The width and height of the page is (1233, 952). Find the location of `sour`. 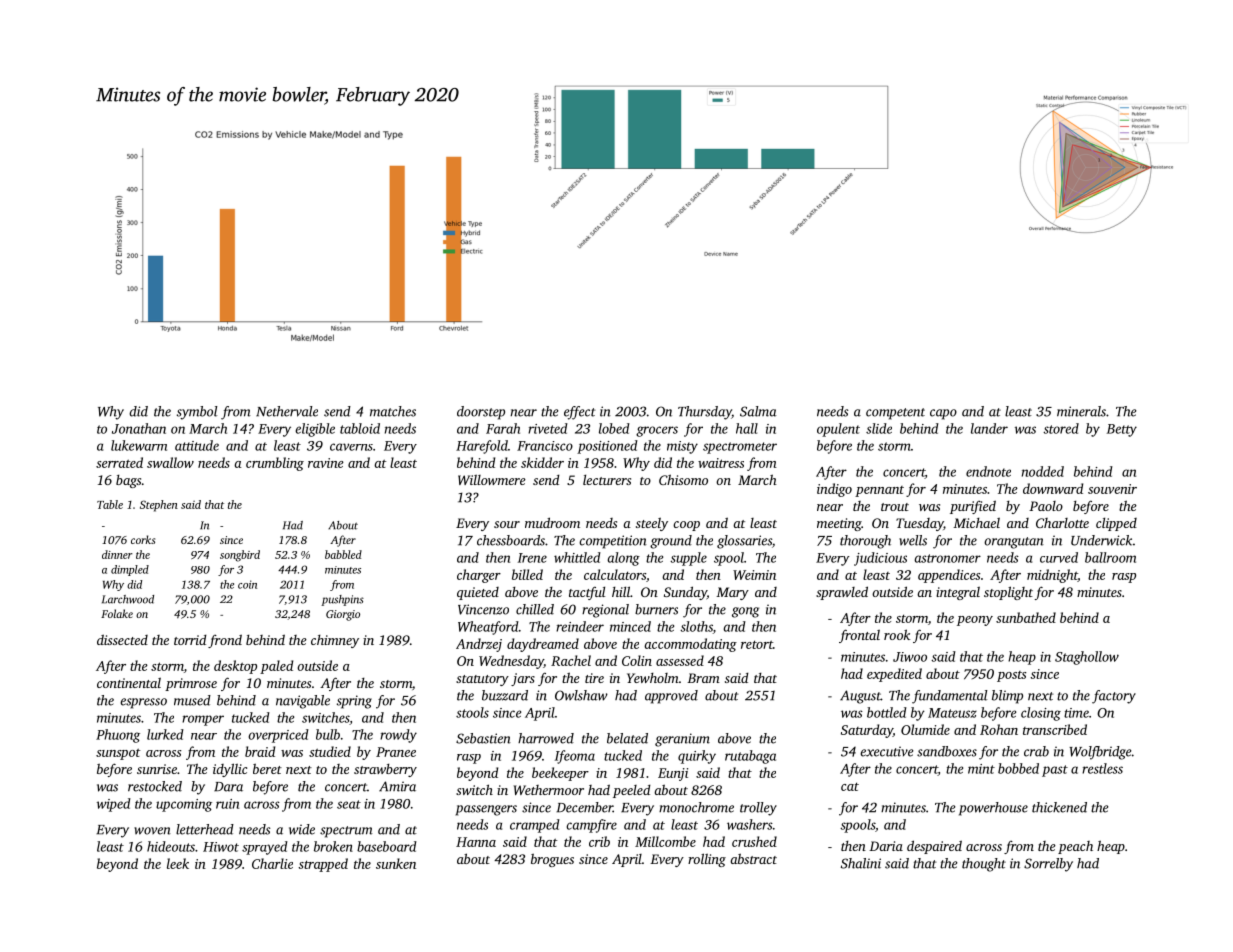

sour is located at coordinates (507, 524).
